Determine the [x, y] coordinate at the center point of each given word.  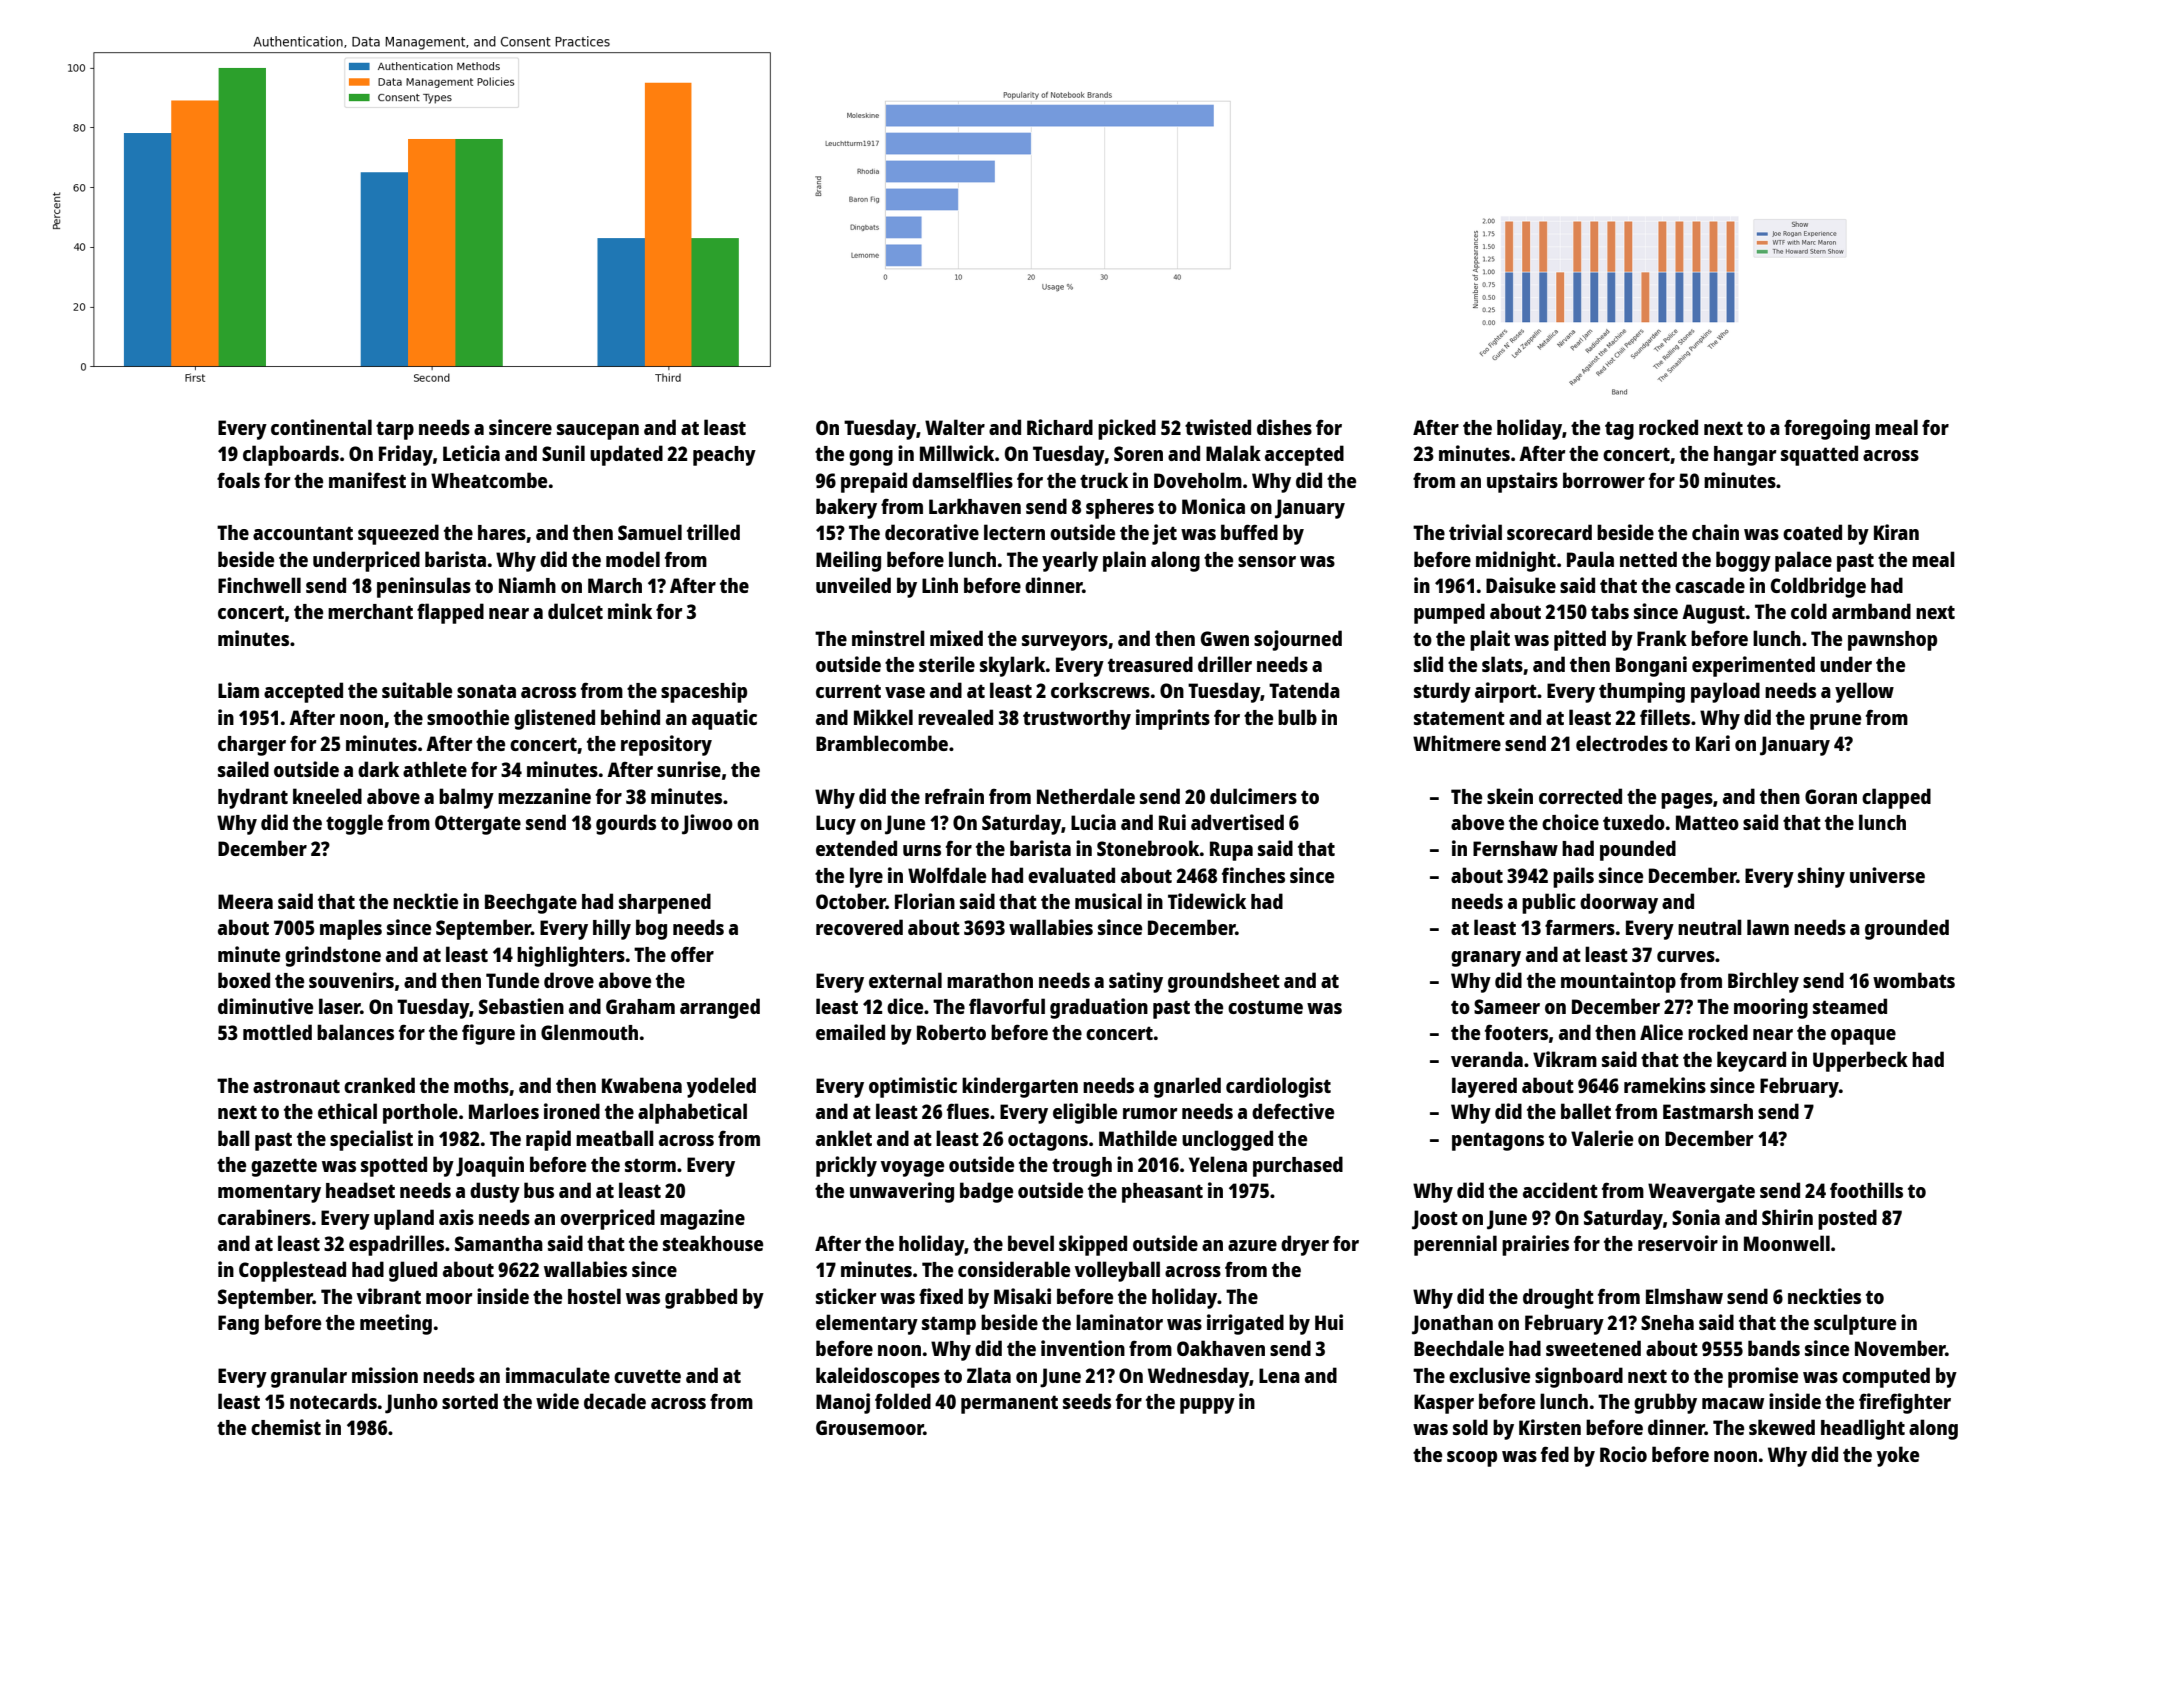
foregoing [1827, 429]
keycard [1751, 1061]
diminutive [265, 1006]
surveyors [1065, 643]
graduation [1099, 1008]
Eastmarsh [1708, 1111]
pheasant [1162, 1193]
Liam [238, 690]
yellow [1864, 692]
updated [626, 455]
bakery [846, 508]
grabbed [701, 1298]
